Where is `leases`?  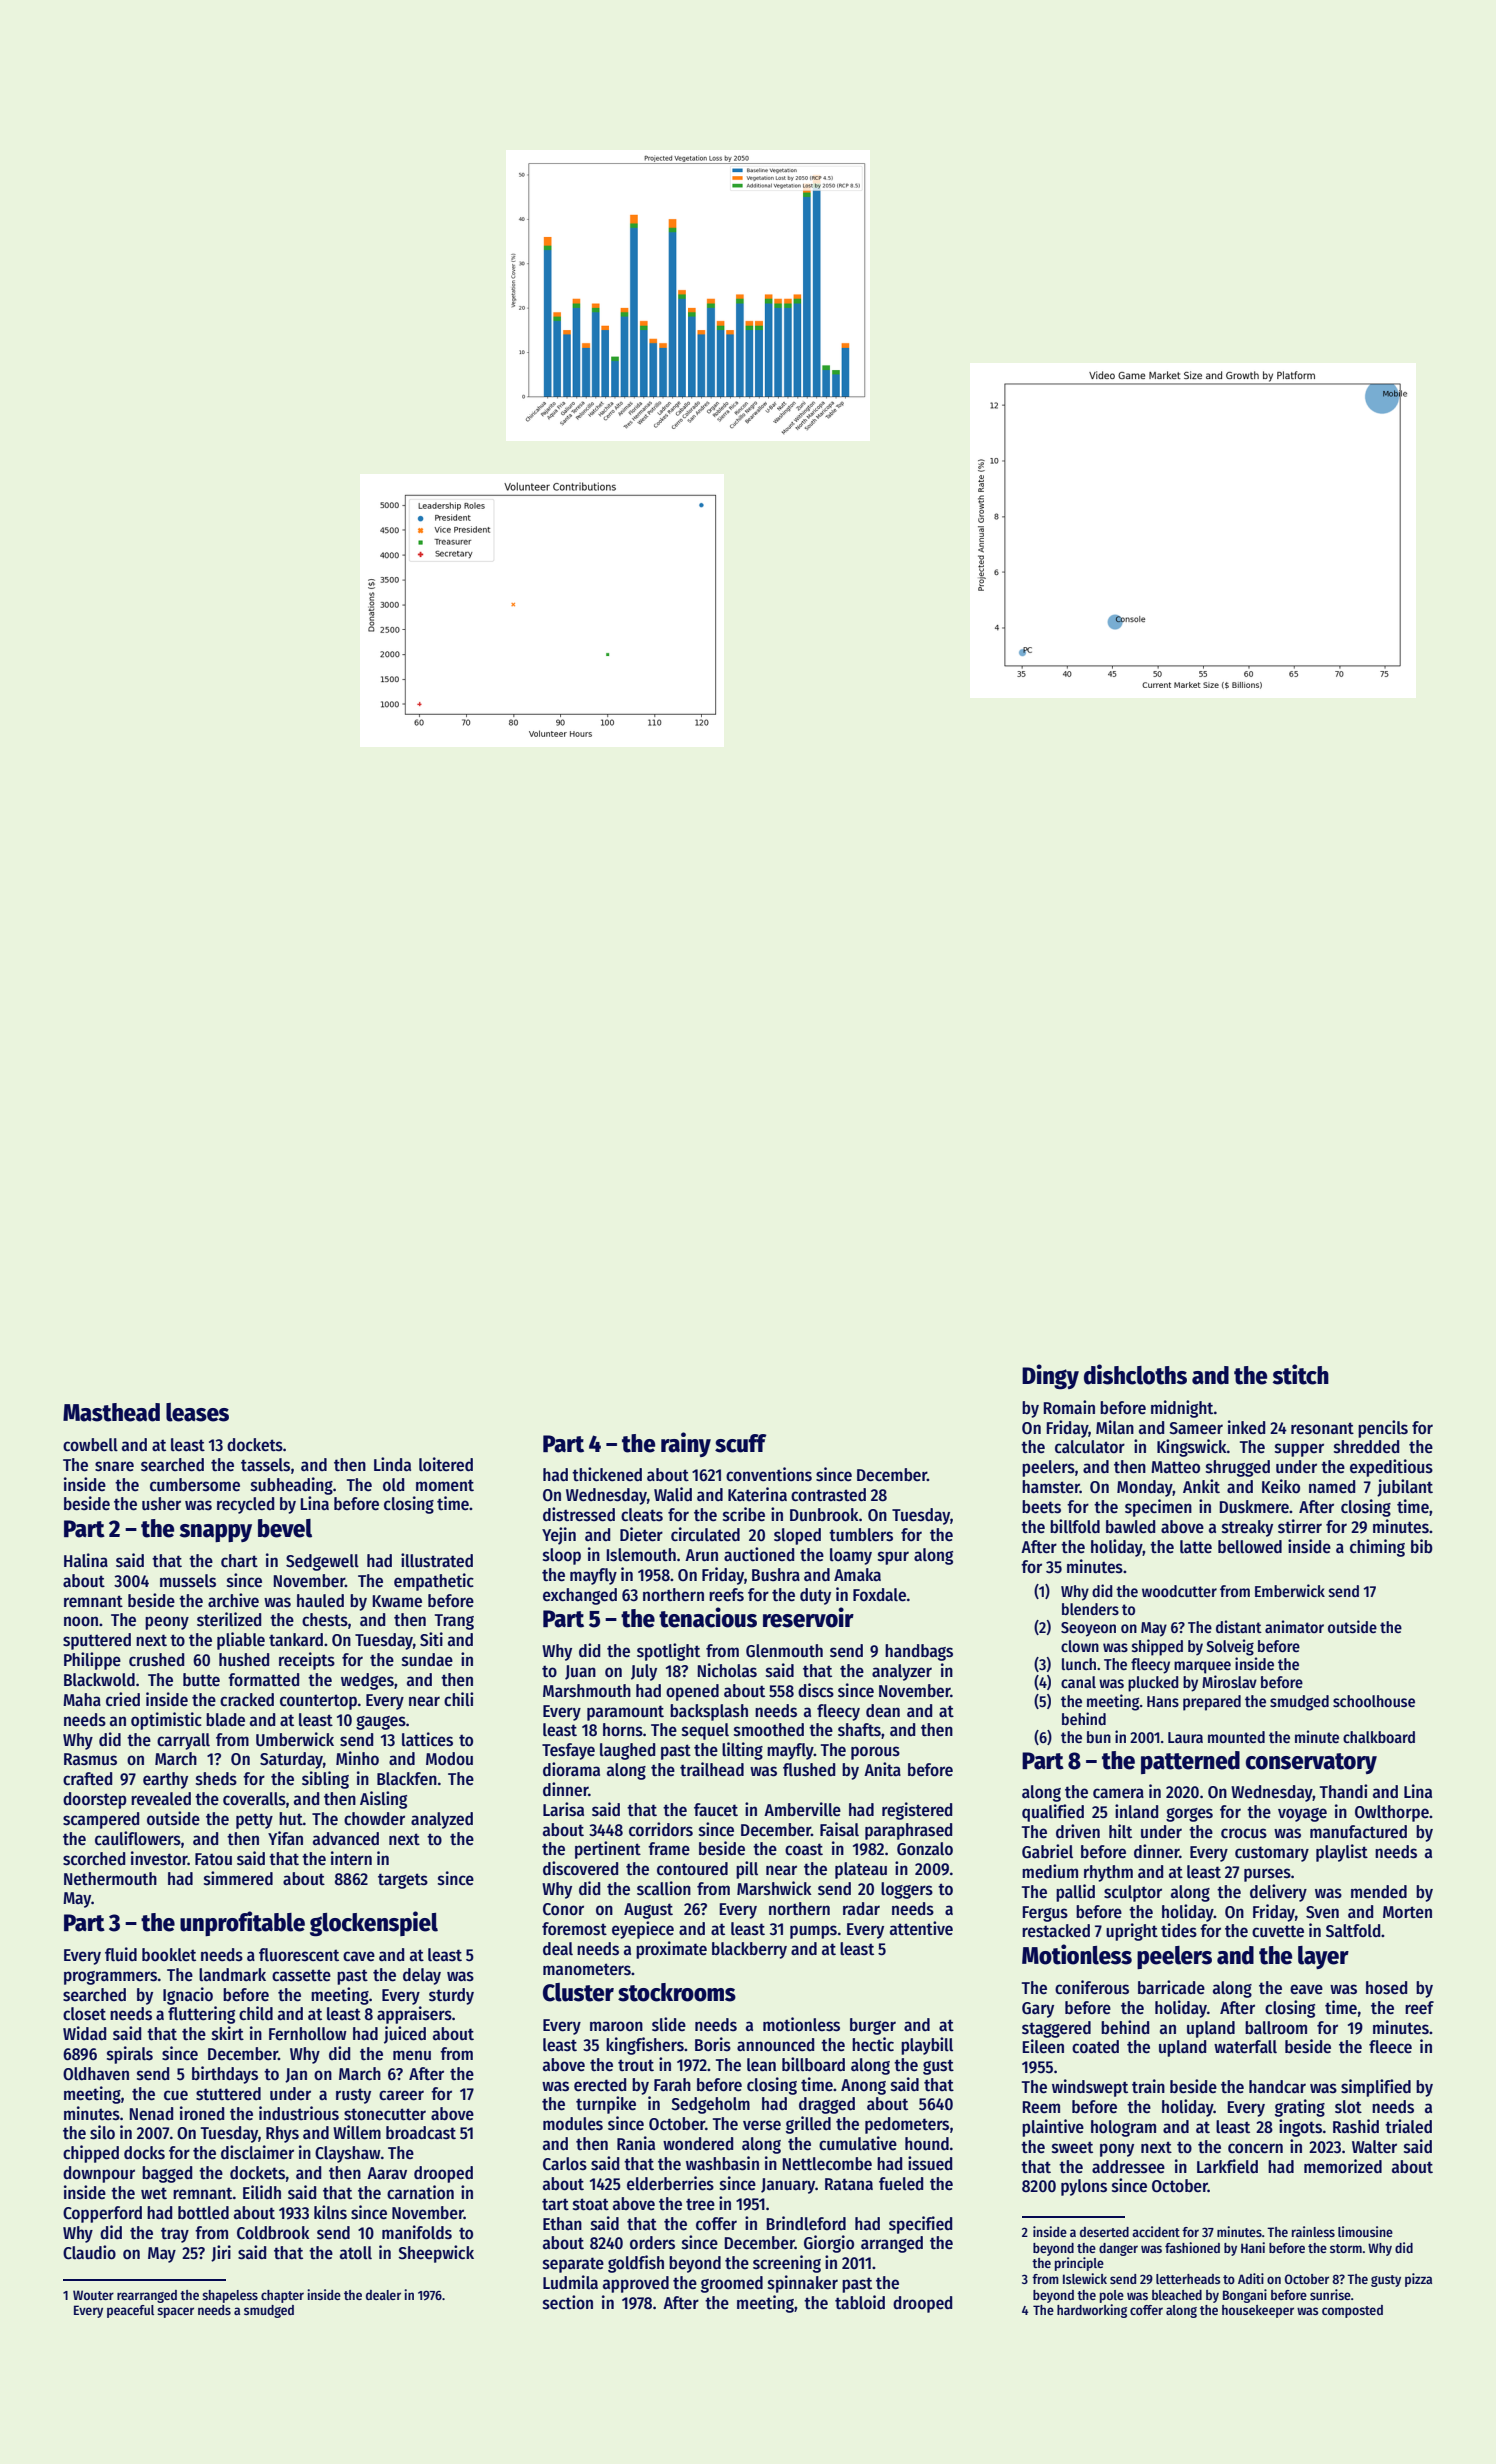
leases is located at coordinates (197, 1412).
